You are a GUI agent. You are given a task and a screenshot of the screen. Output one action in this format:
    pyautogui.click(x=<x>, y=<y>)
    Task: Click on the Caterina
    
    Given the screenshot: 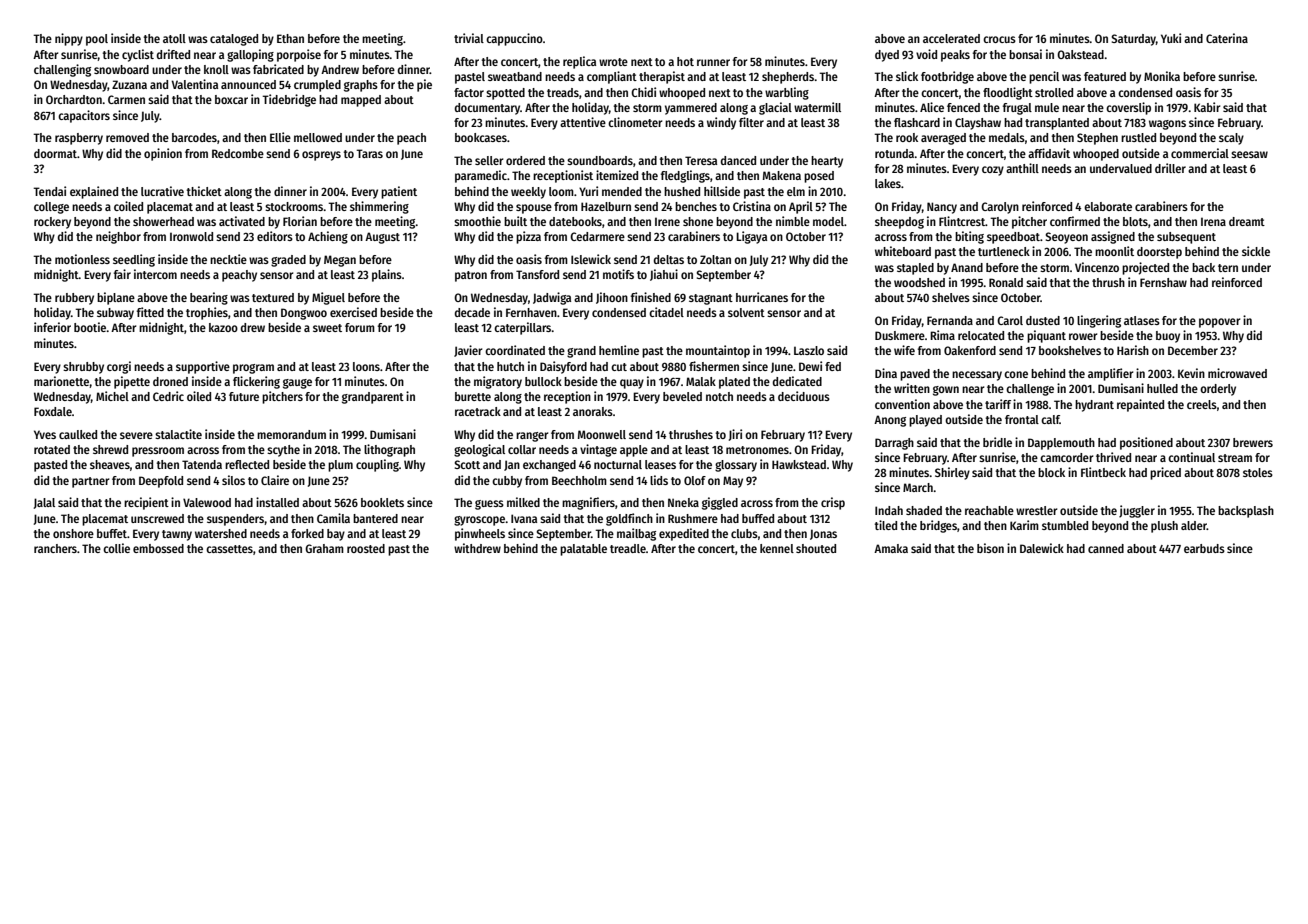 What is the action you would take?
    pyautogui.click(x=1227, y=38)
